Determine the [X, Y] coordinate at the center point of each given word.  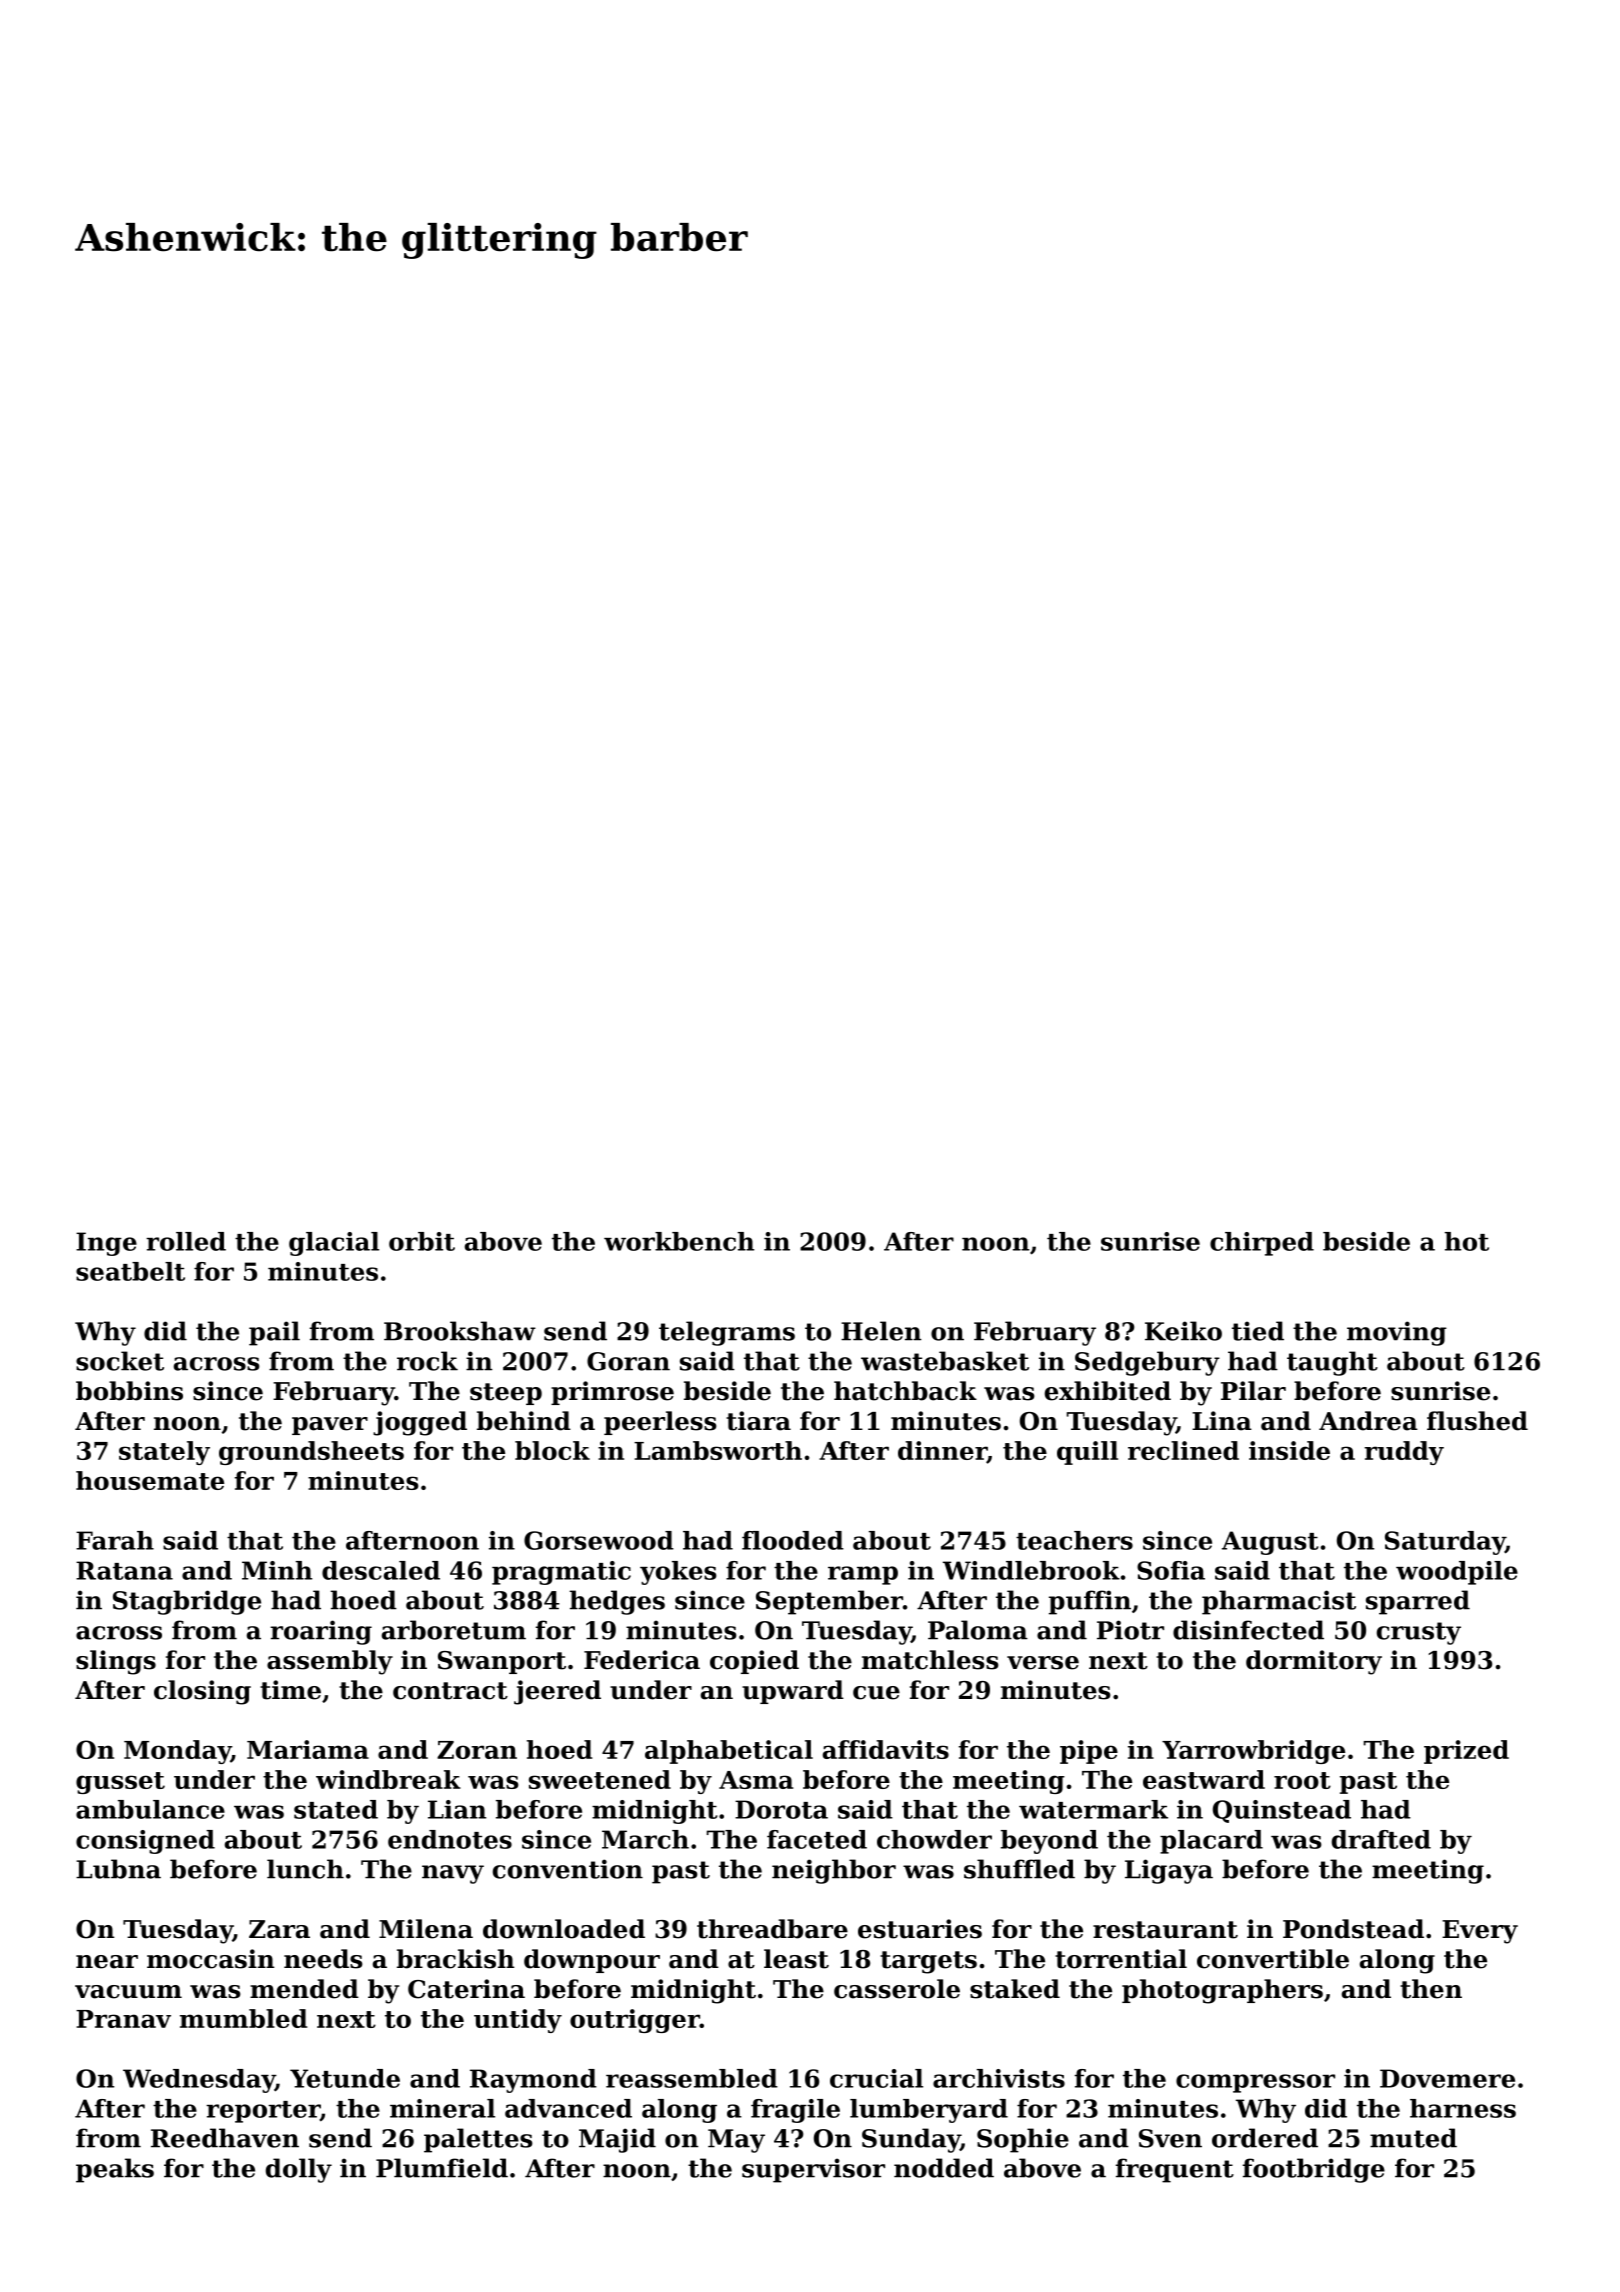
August [1270, 1543]
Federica [642, 1660]
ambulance [150, 1809]
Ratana [124, 1570]
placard [1211, 1842]
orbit [422, 1241]
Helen [881, 1331]
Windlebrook [1031, 1570]
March [645, 1839]
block [552, 1450]
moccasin [210, 1959]
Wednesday [199, 2081]
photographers [1222, 1991]
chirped [1262, 1244]
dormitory [1314, 1662]
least [796, 1959]
